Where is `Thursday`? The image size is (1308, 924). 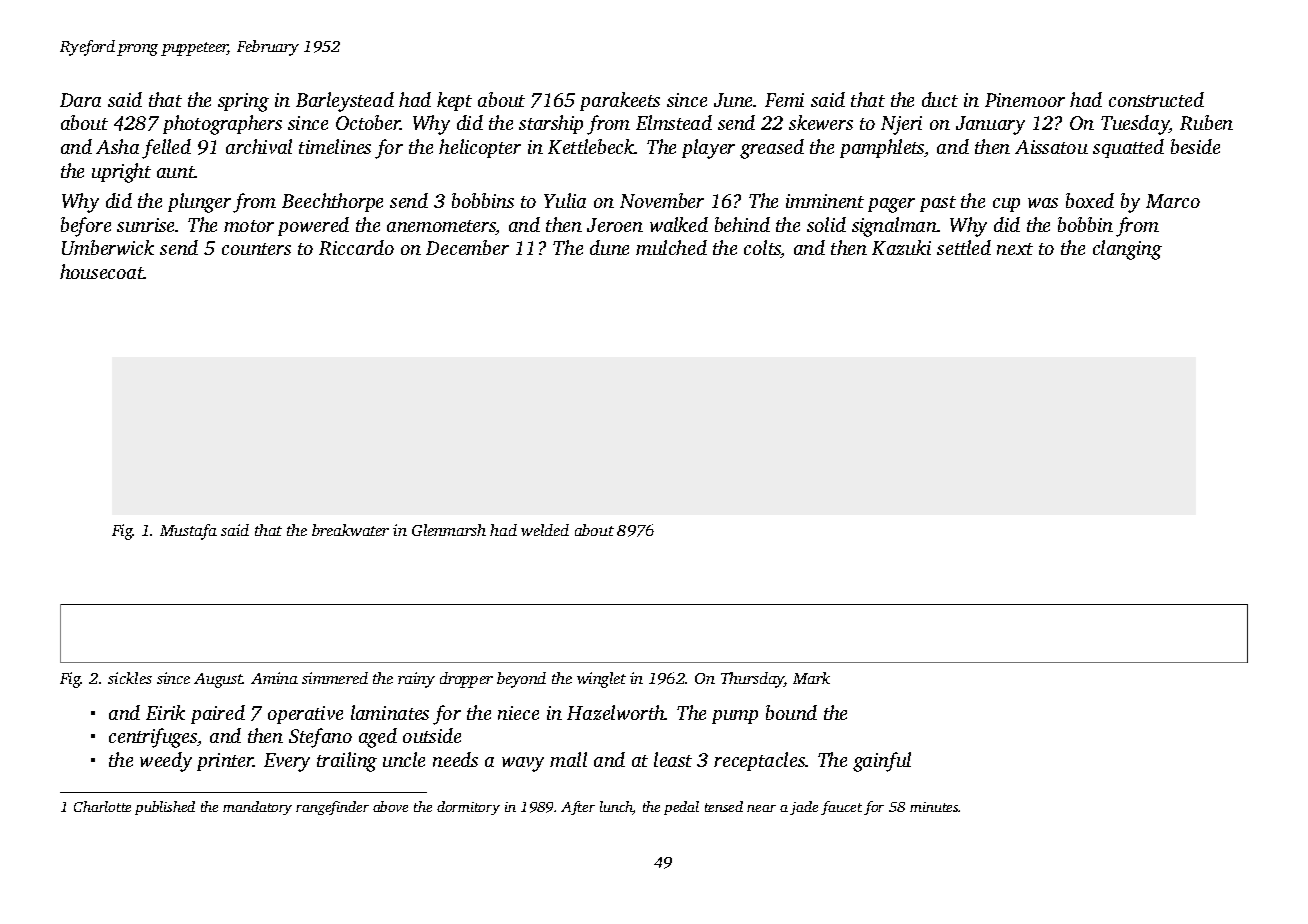
Thursday is located at coordinates (752, 680).
